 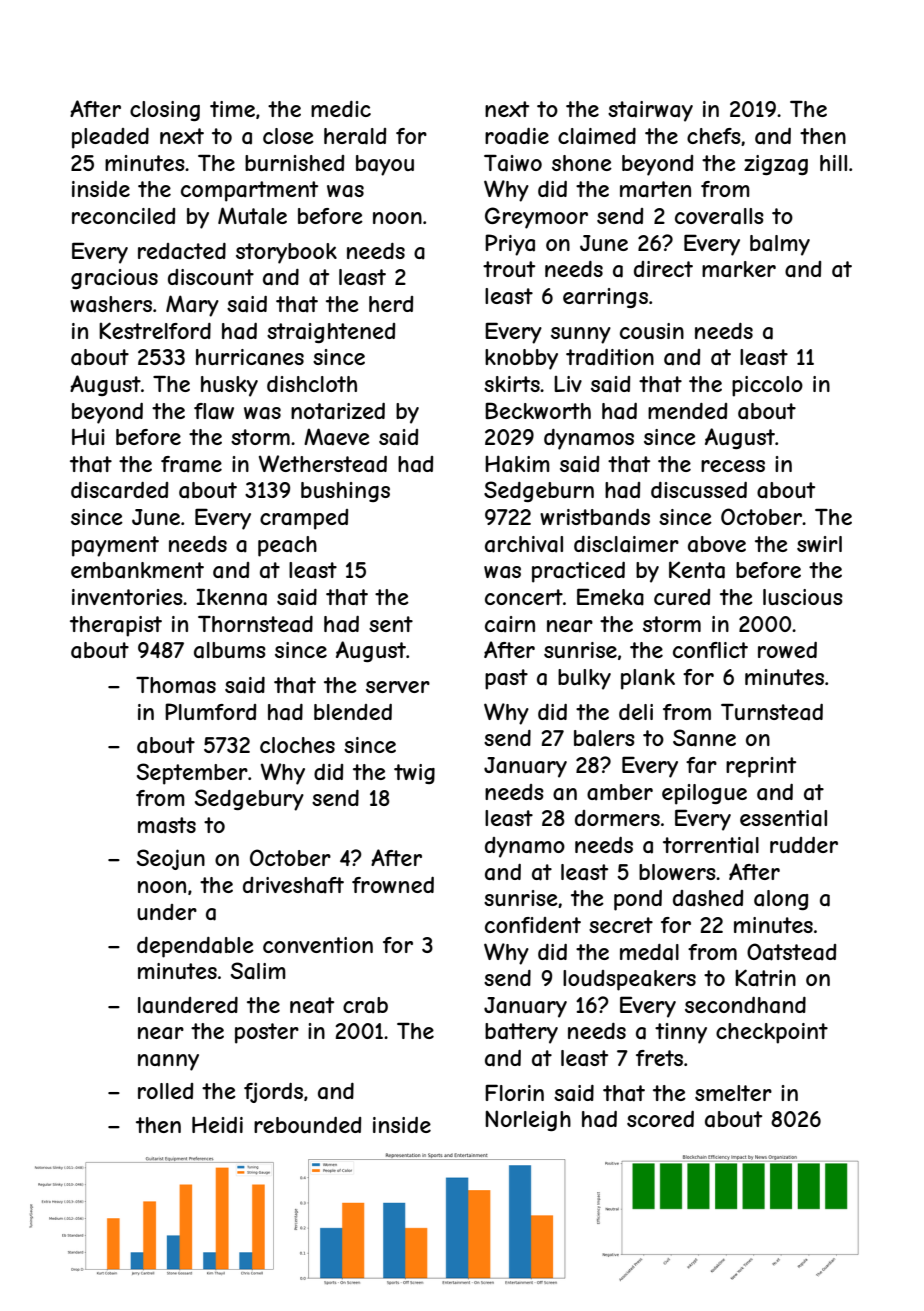 I want to click on plank, so click(x=648, y=679).
